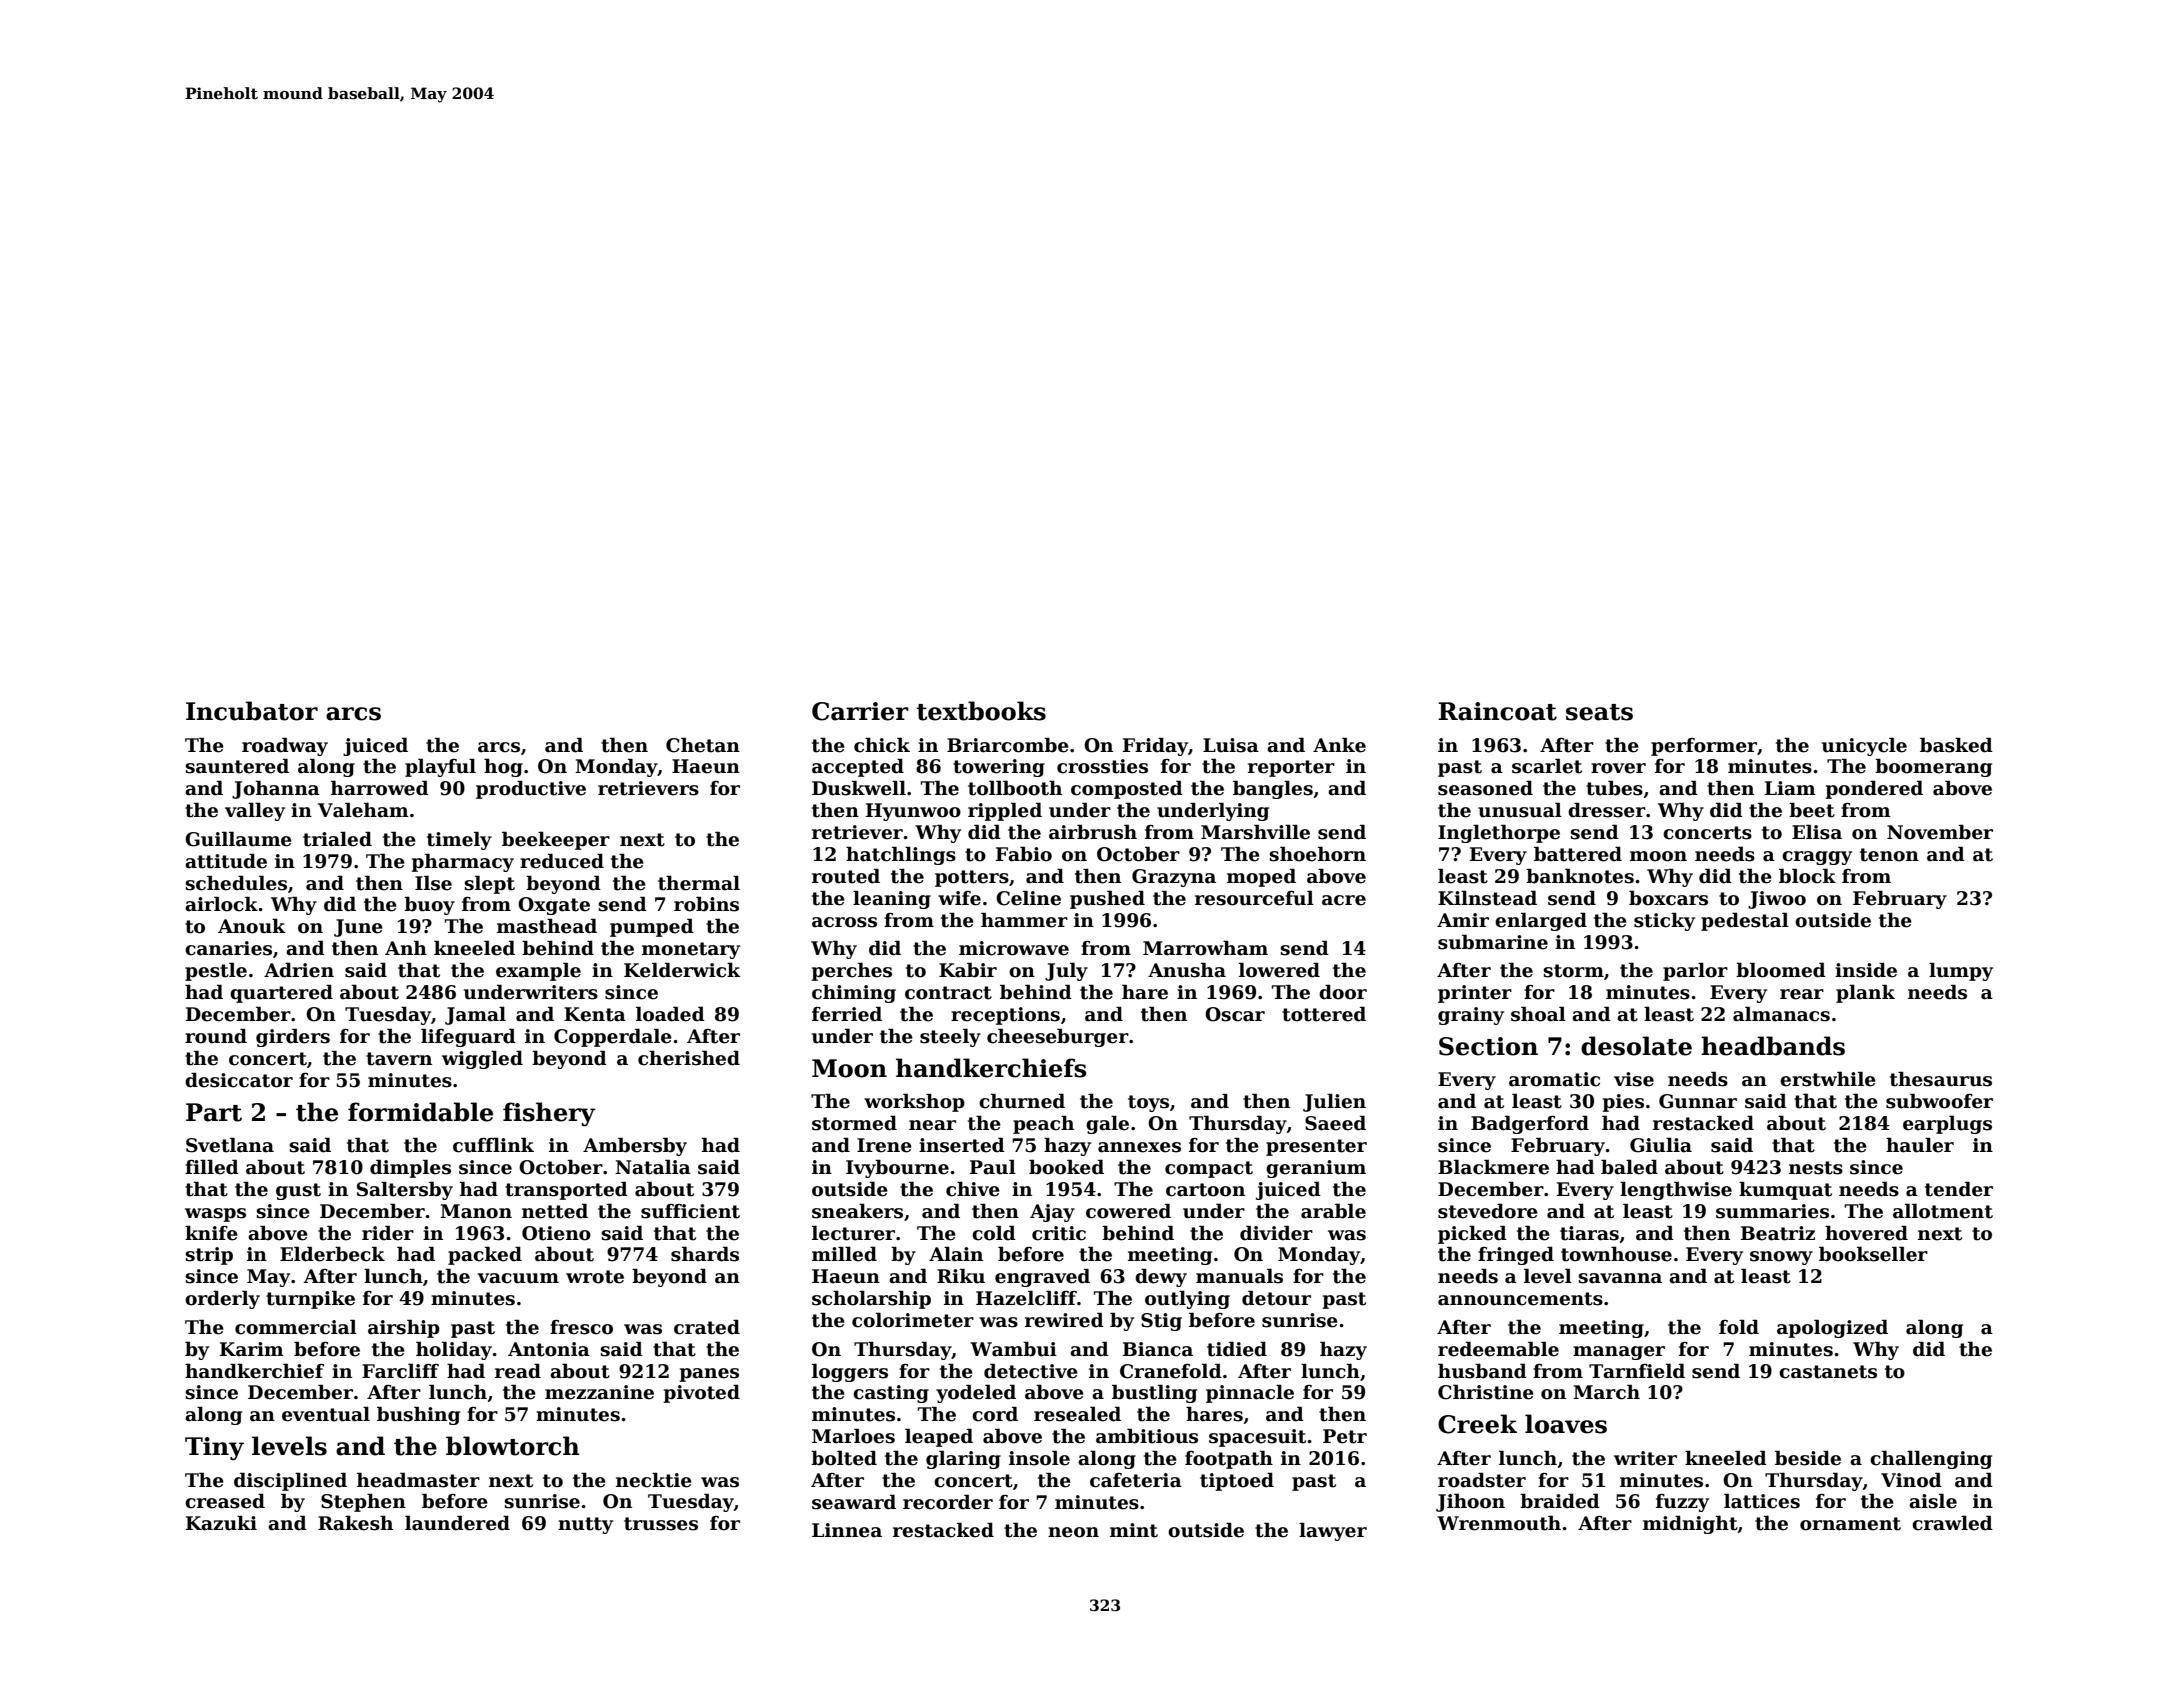 This document has height=1683, width=2178. I want to click on Otieno, so click(556, 1233).
